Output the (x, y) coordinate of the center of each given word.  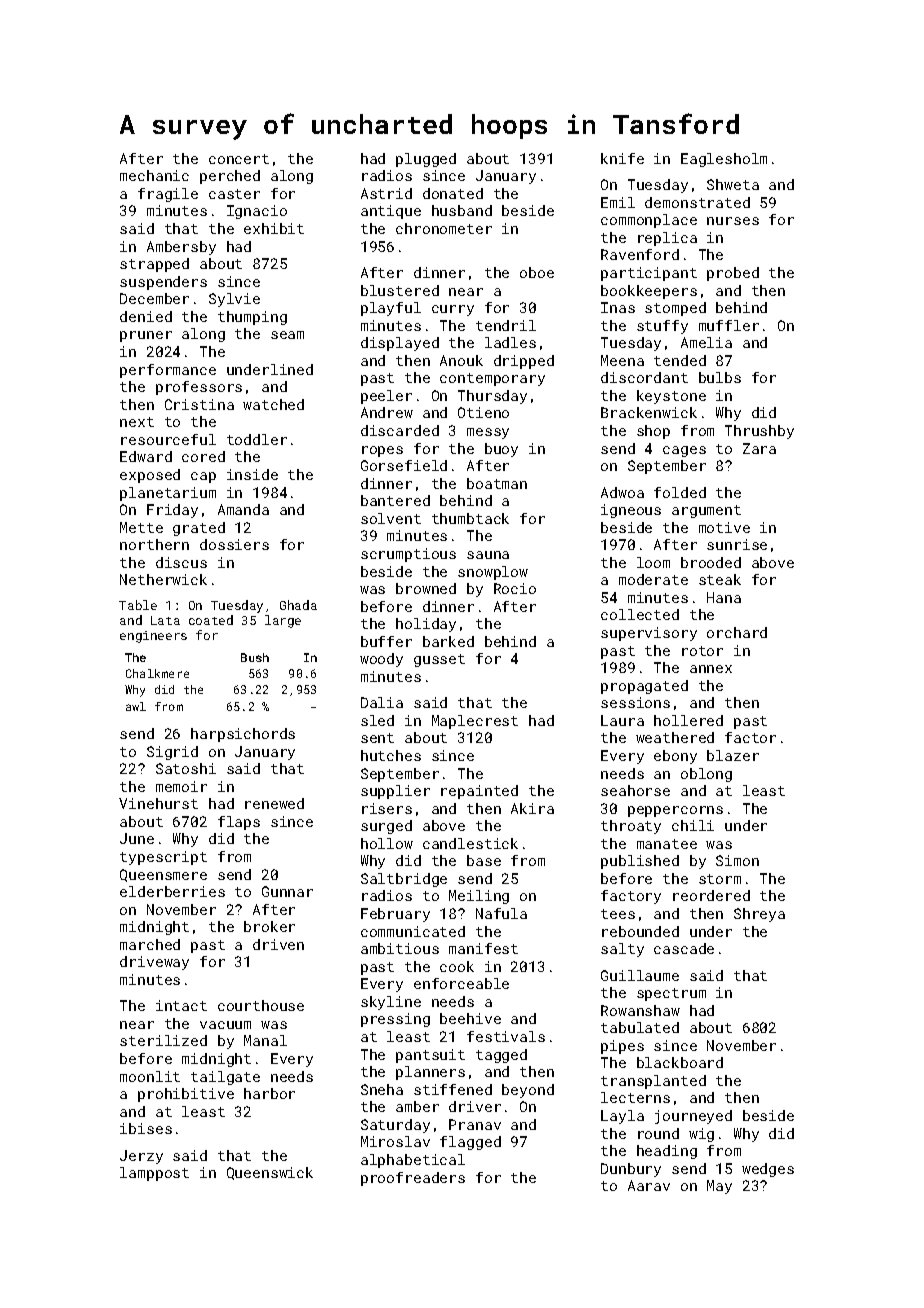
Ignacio (257, 212)
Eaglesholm (724, 160)
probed (733, 274)
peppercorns (675, 811)
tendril (506, 325)
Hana (724, 597)
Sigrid (172, 753)
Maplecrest (475, 722)
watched (273, 404)
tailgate (225, 1078)
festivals (506, 1036)
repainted (479, 792)
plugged (426, 160)
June (137, 838)
